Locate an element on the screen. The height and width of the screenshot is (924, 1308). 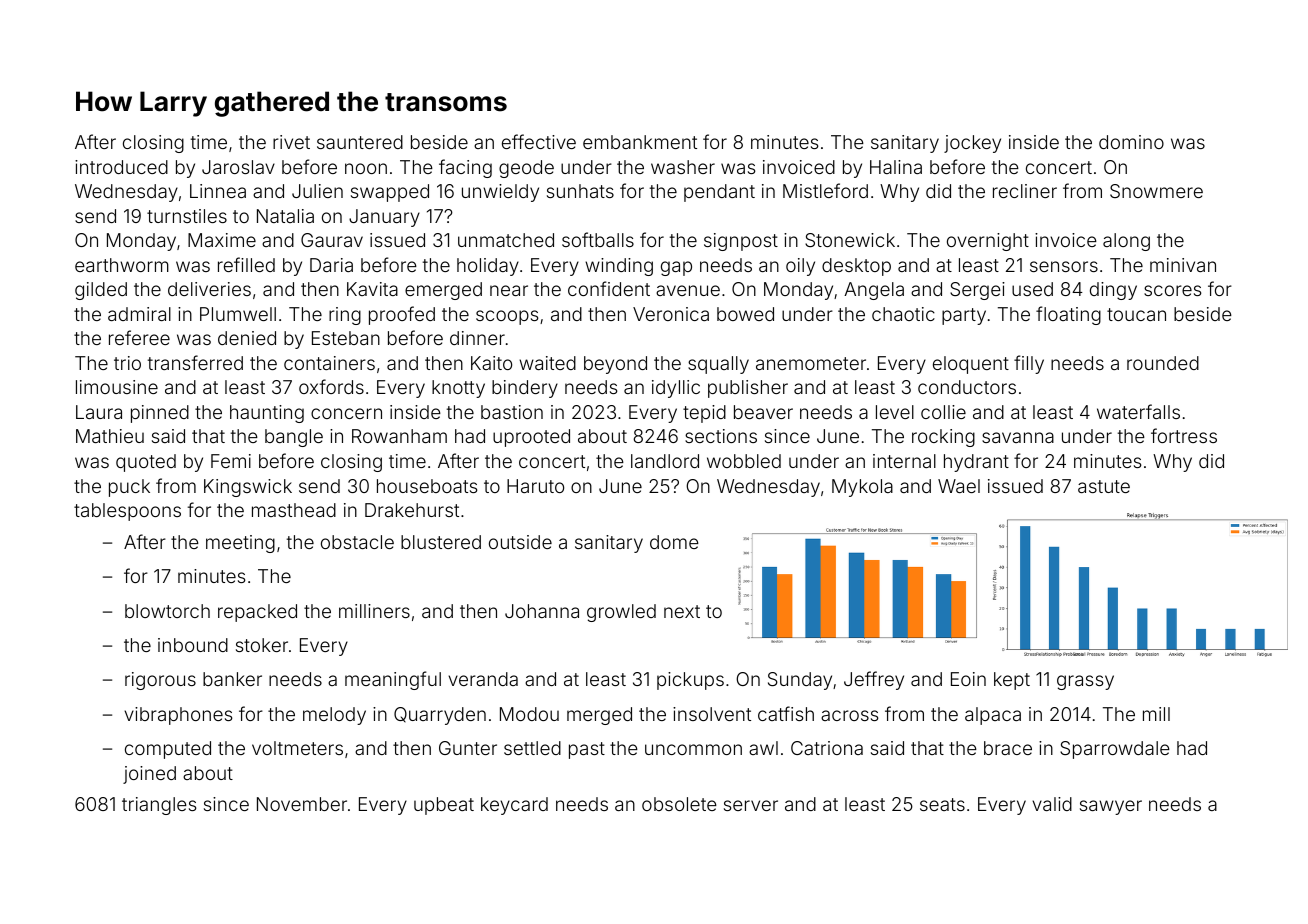
geode is located at coordinates (526, 169).
